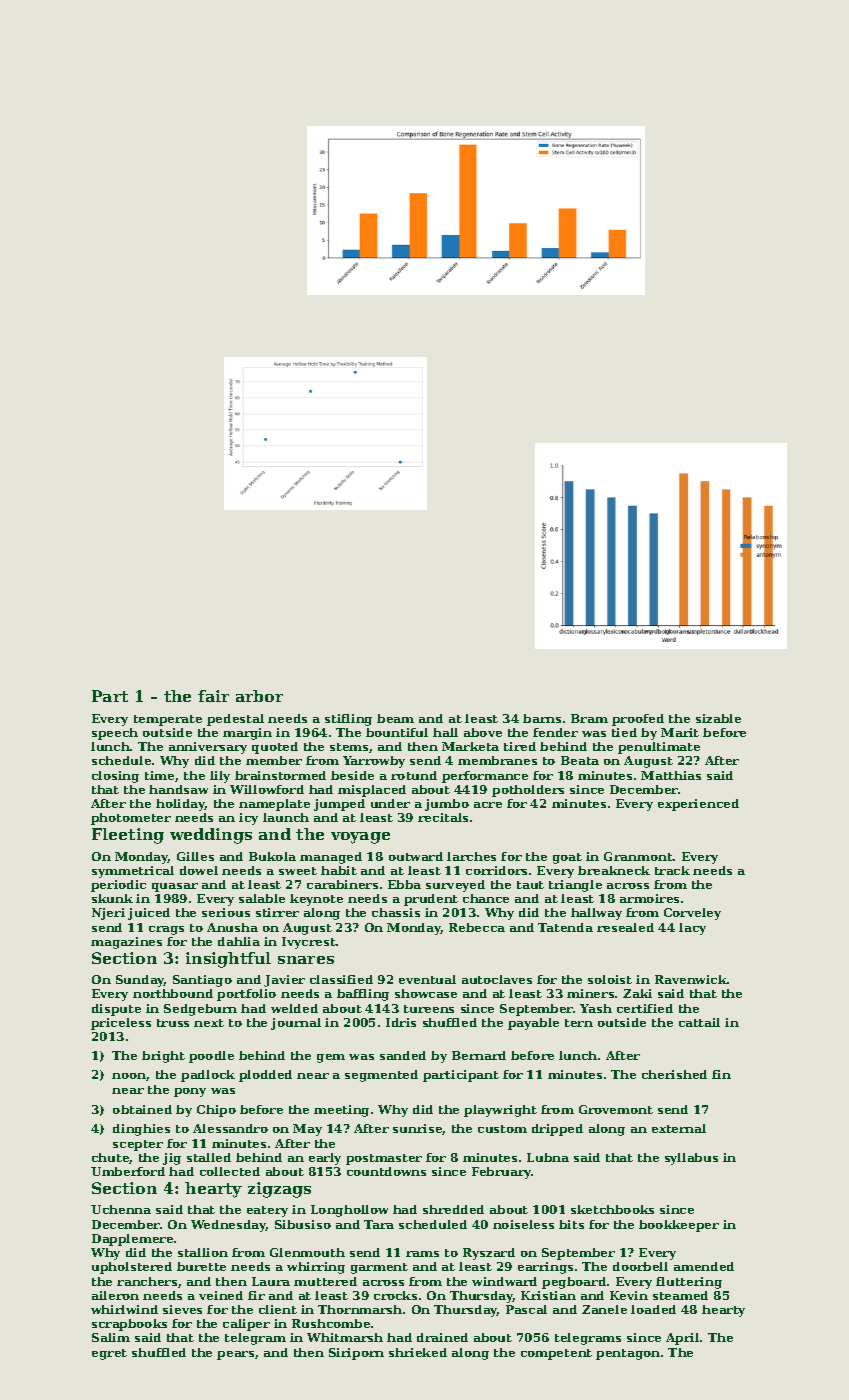  I want to click on barns, so click(542, 718).
